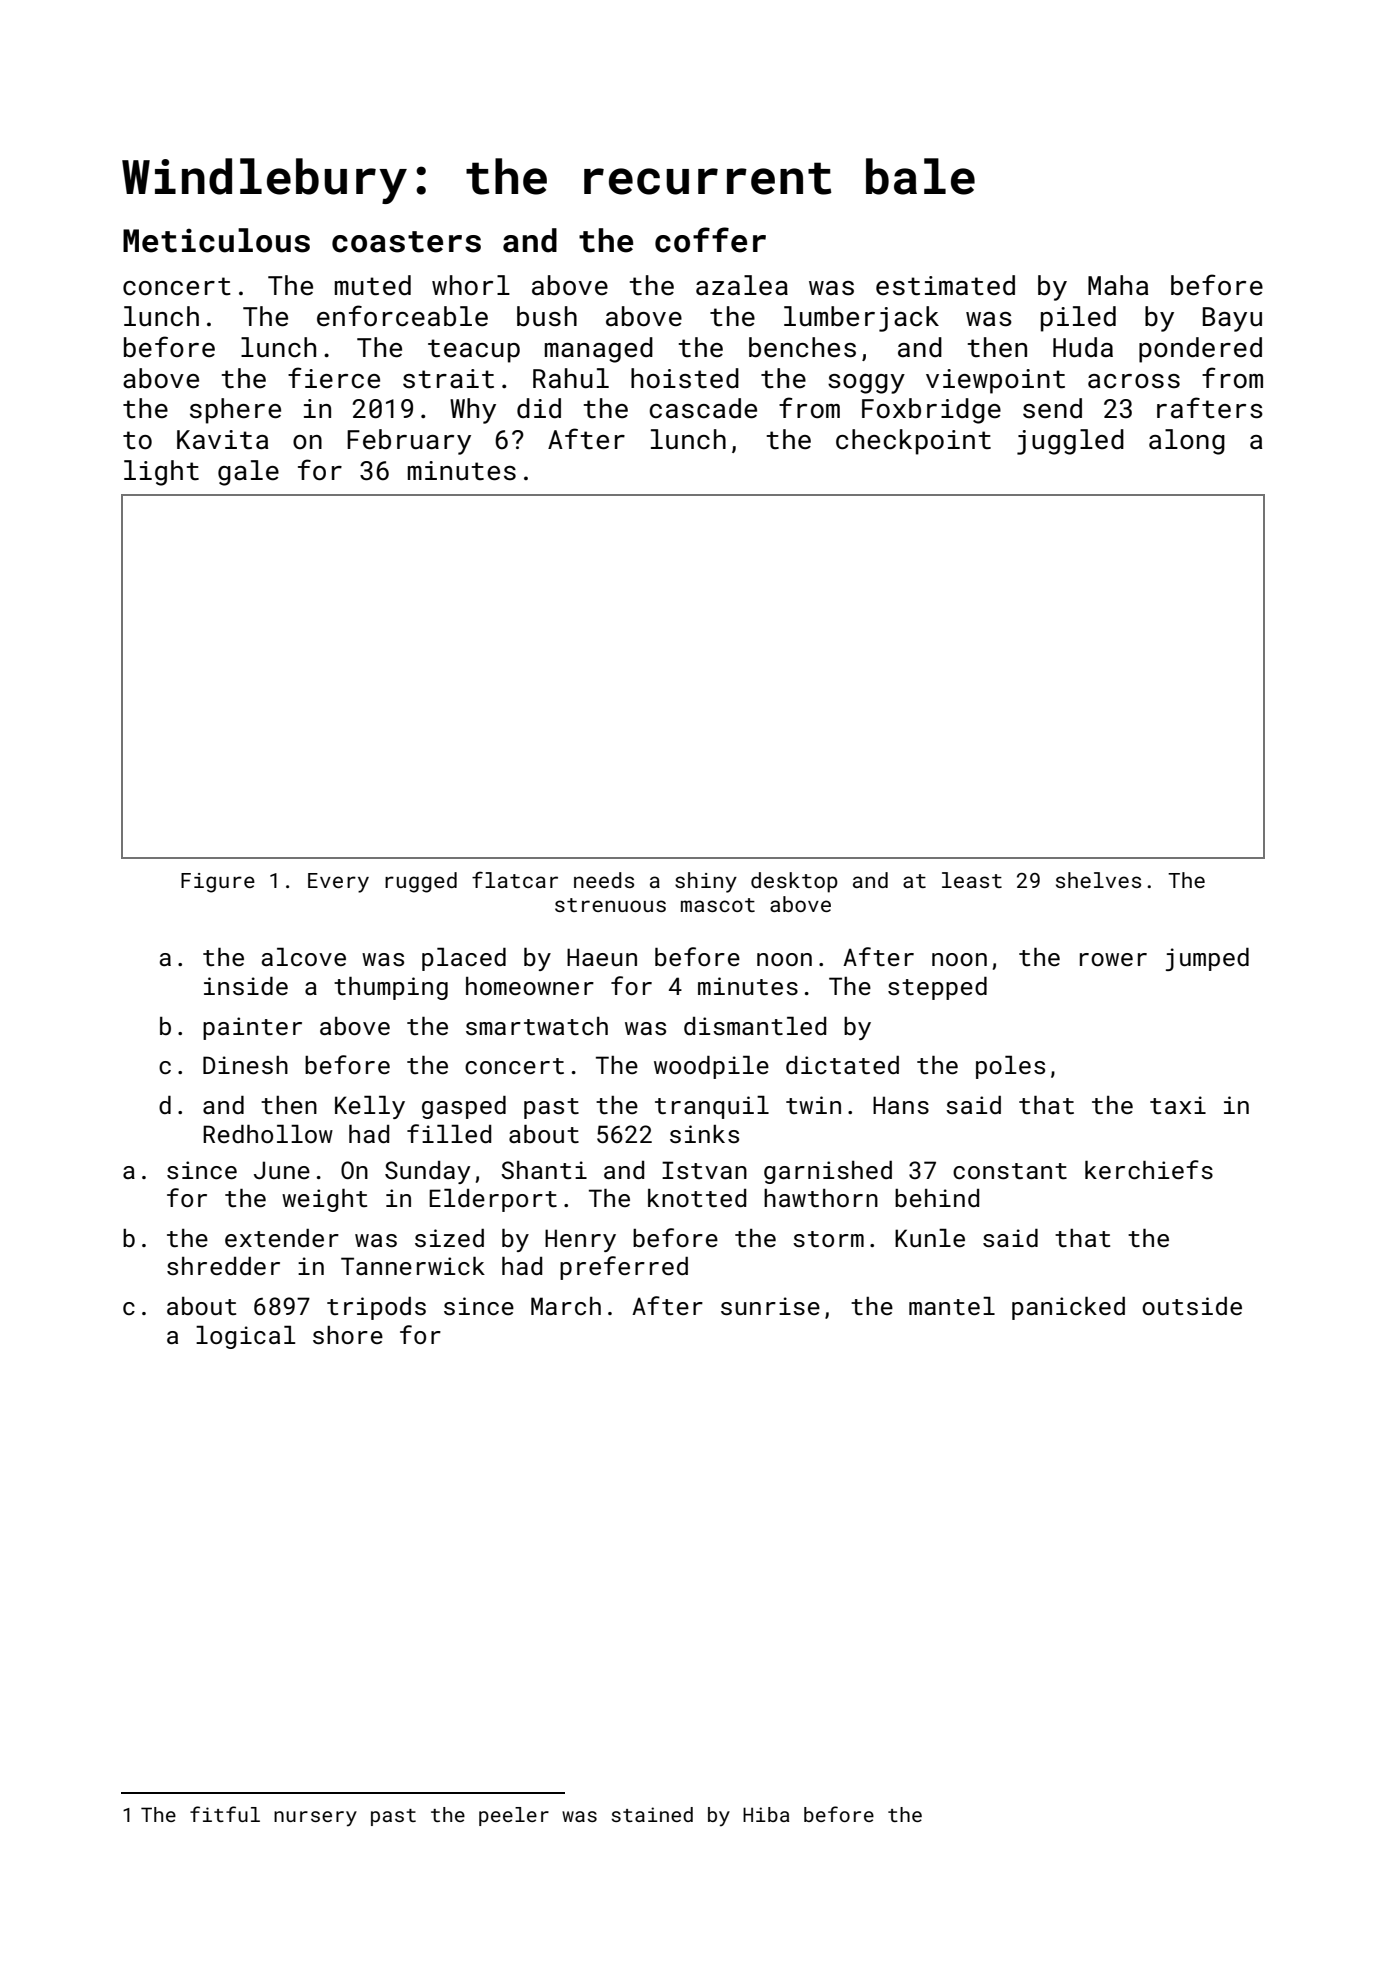 This page has height=1969, width=1386. What do you see at coordinates (566, 1306) in the page?
I see `March` at bounding box center [566, 1306].
